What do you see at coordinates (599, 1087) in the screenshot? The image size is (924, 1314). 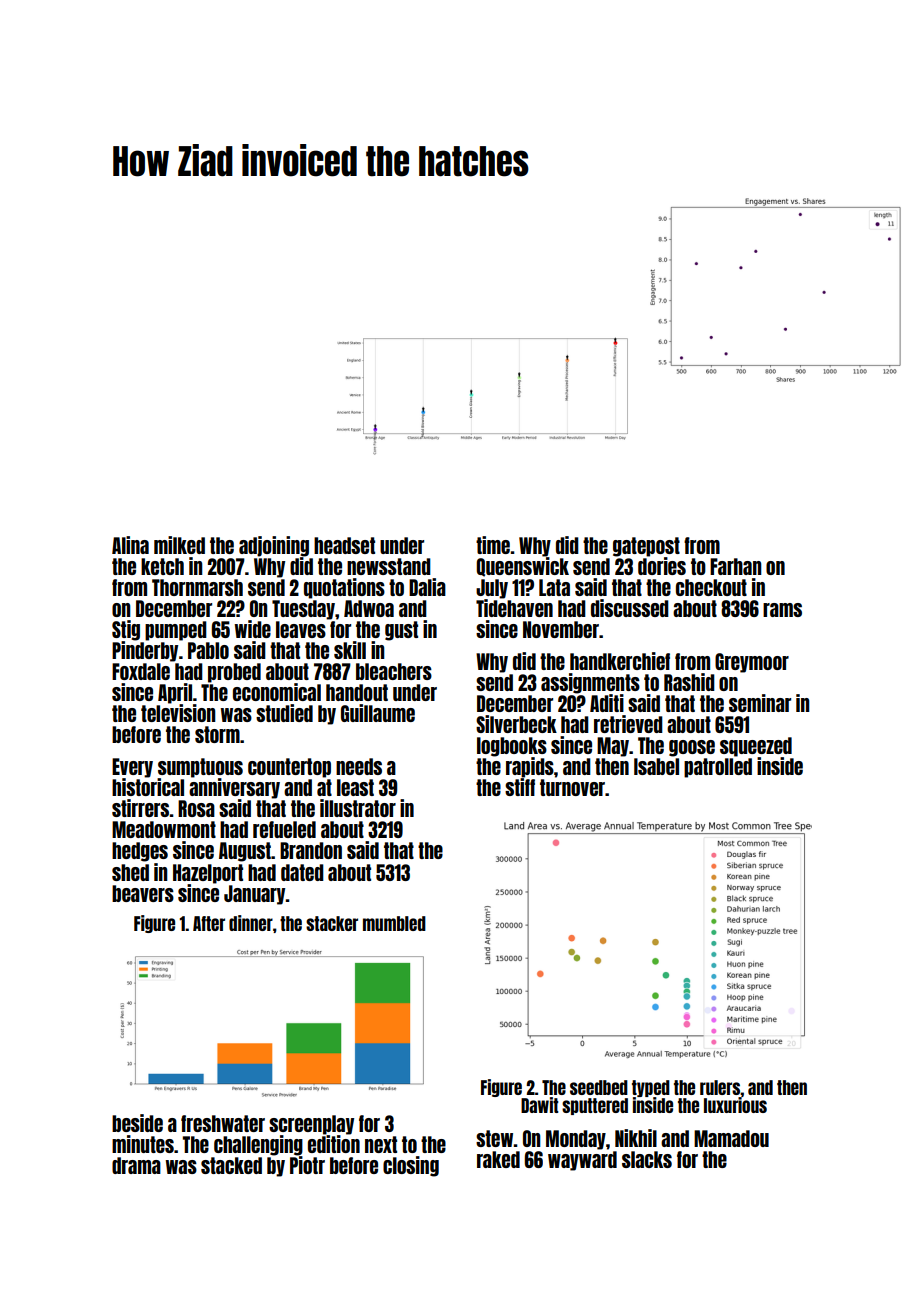 I see `seedbed` at bounding box center [599, 1087].
